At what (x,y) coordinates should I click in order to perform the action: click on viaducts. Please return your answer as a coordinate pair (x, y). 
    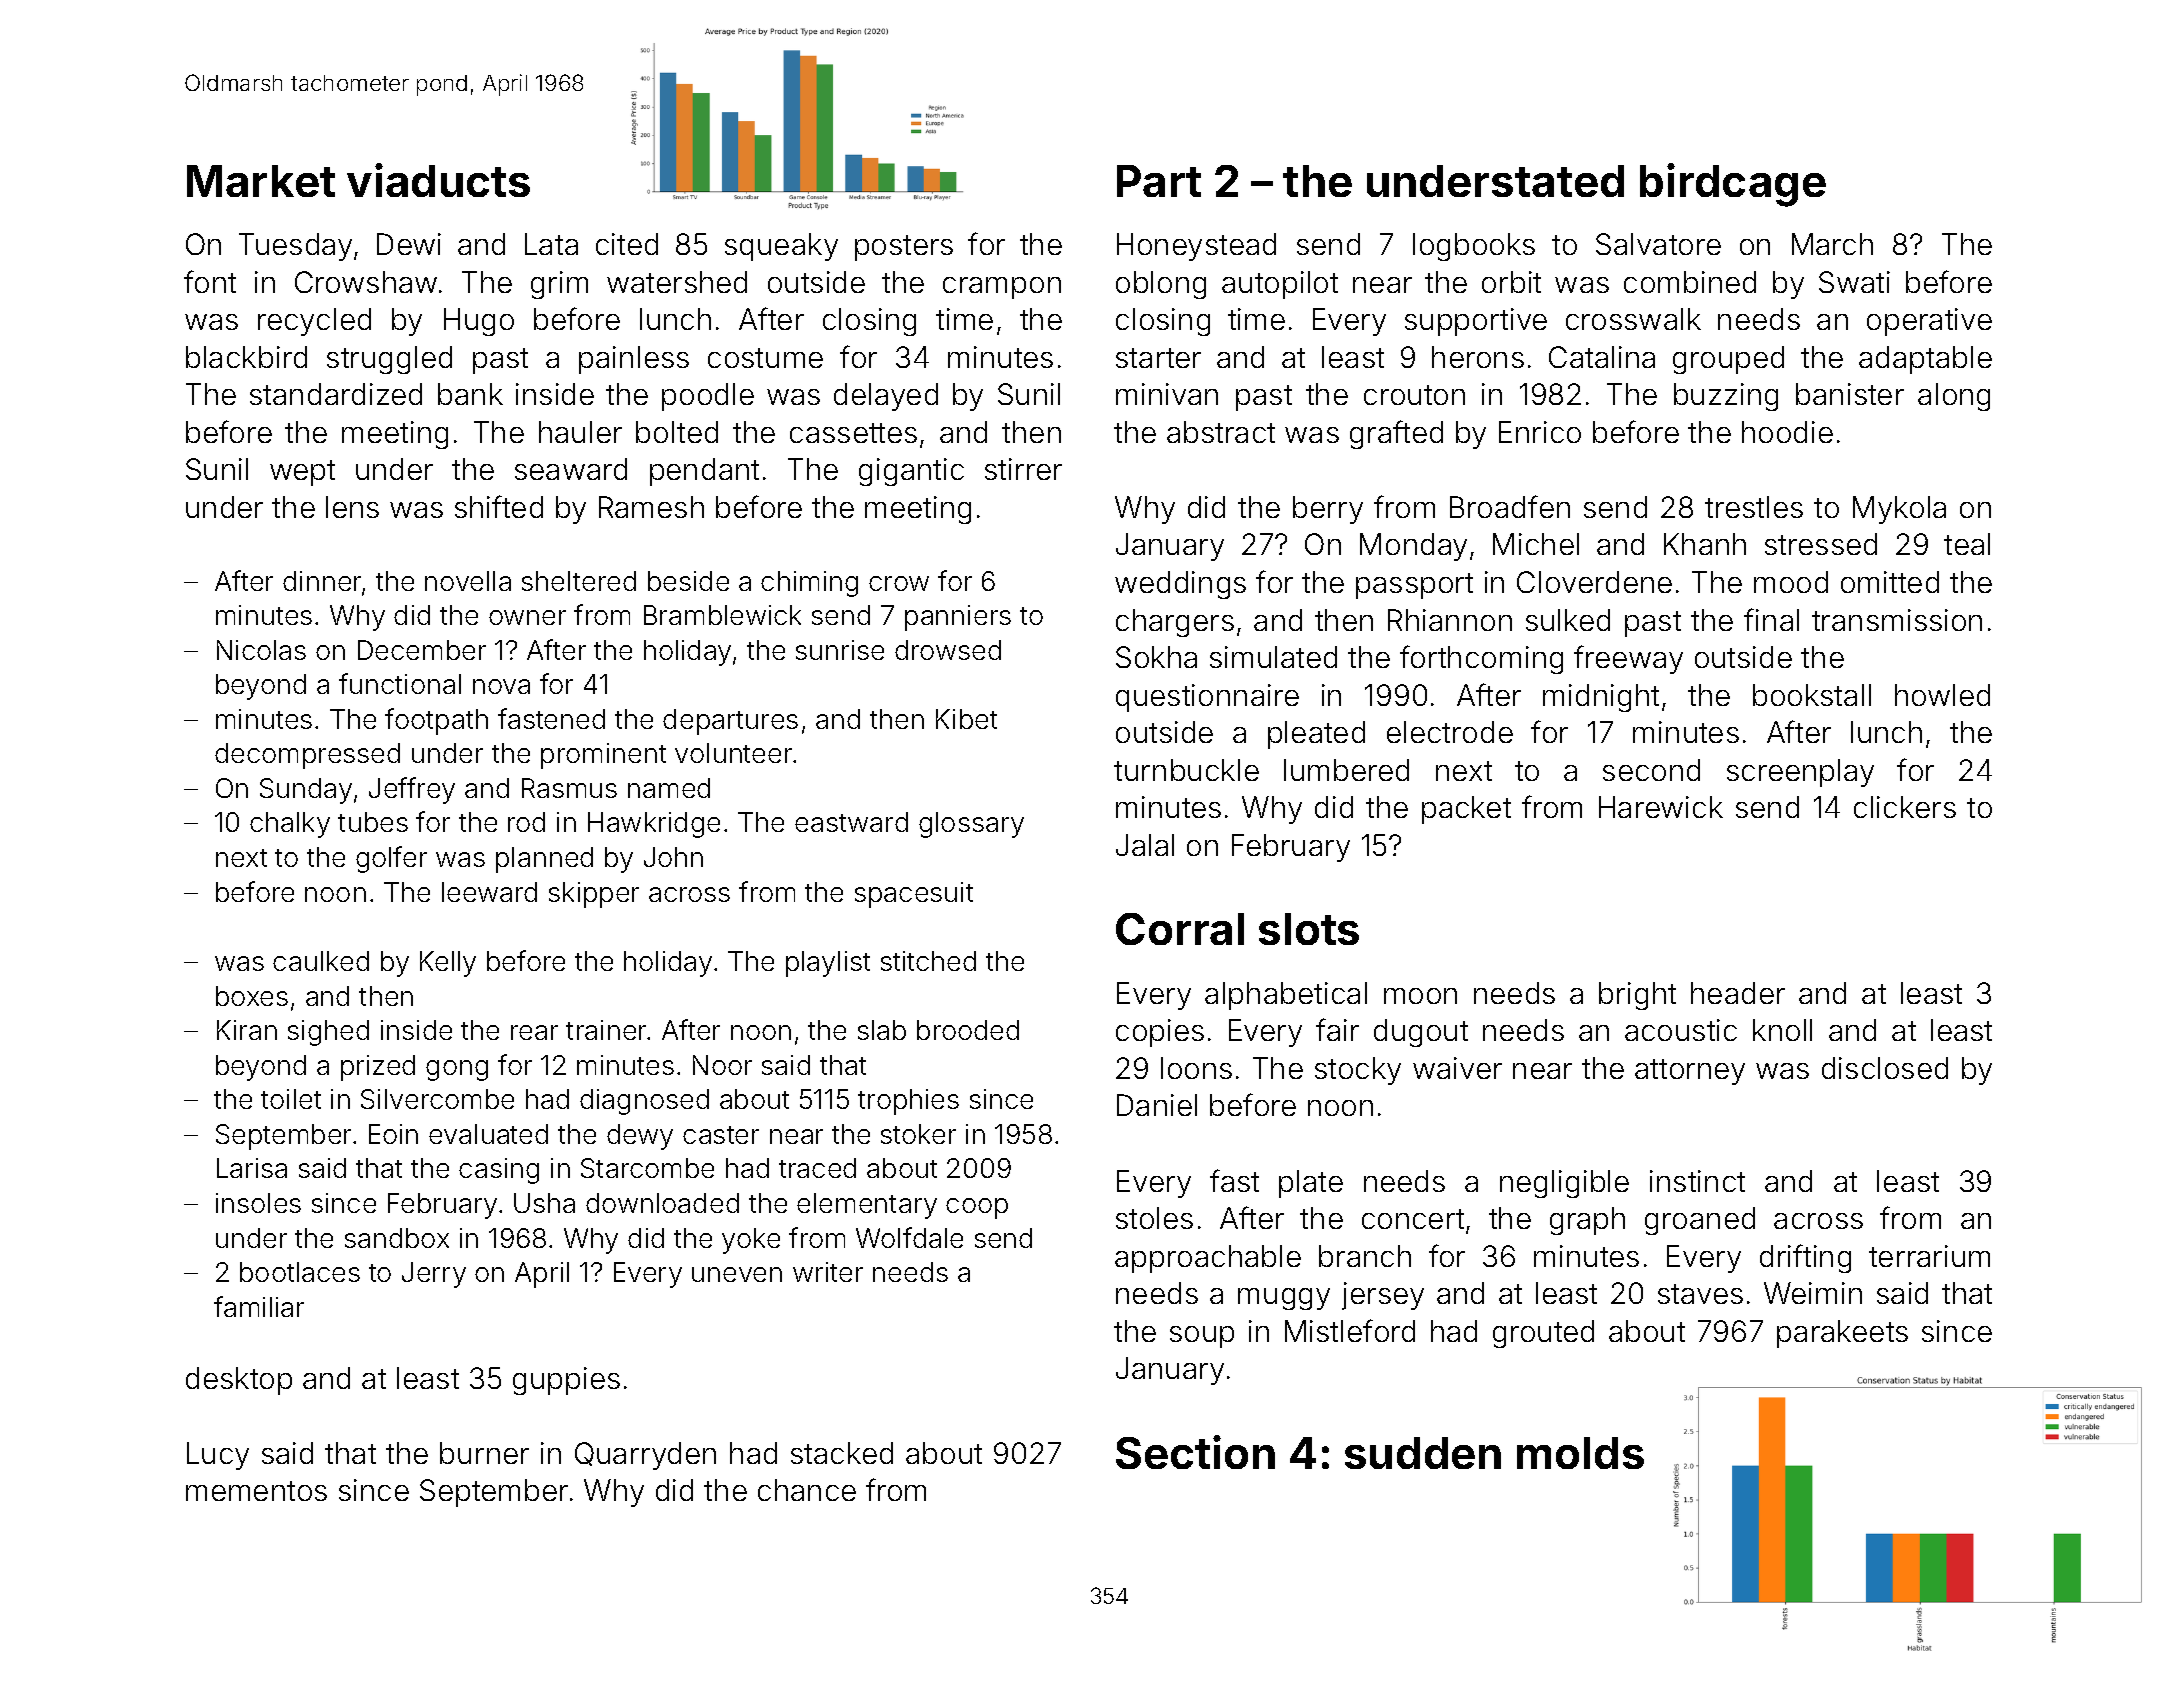
    Looking at the image, I should click on (438, 180).
